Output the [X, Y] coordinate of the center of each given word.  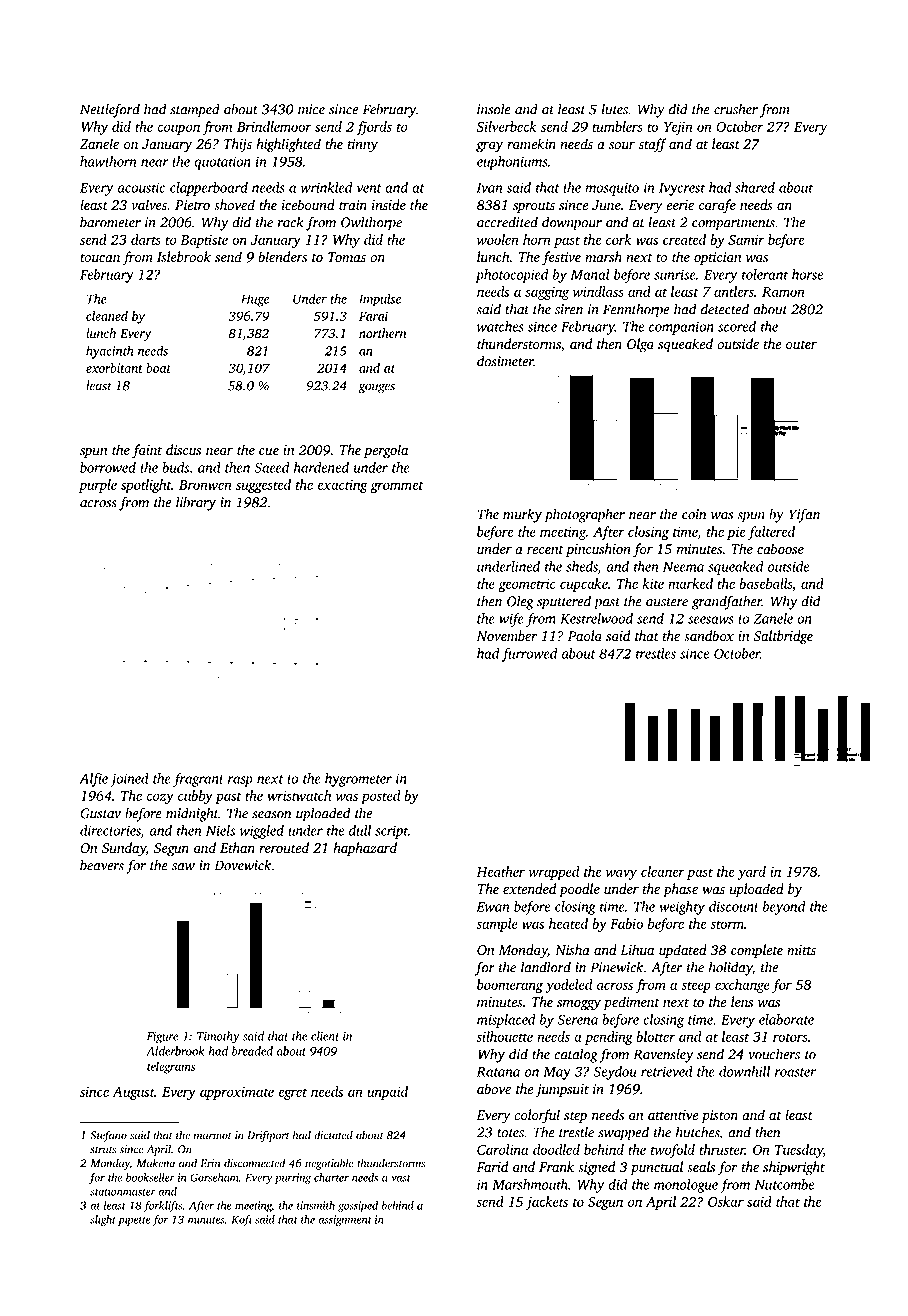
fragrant [198, 780]
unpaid [387, 1093]
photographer [584, 515]
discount [734, 906]
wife [511, 620]
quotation [222, 163]
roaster [795, 1072]
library [196, 503]
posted [380, 797]
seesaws [711, 620]
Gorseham [214, 1177]
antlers [734, 291]
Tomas [347, 257]
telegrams [171, 1067]
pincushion [598, 550]
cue [269, 451]
